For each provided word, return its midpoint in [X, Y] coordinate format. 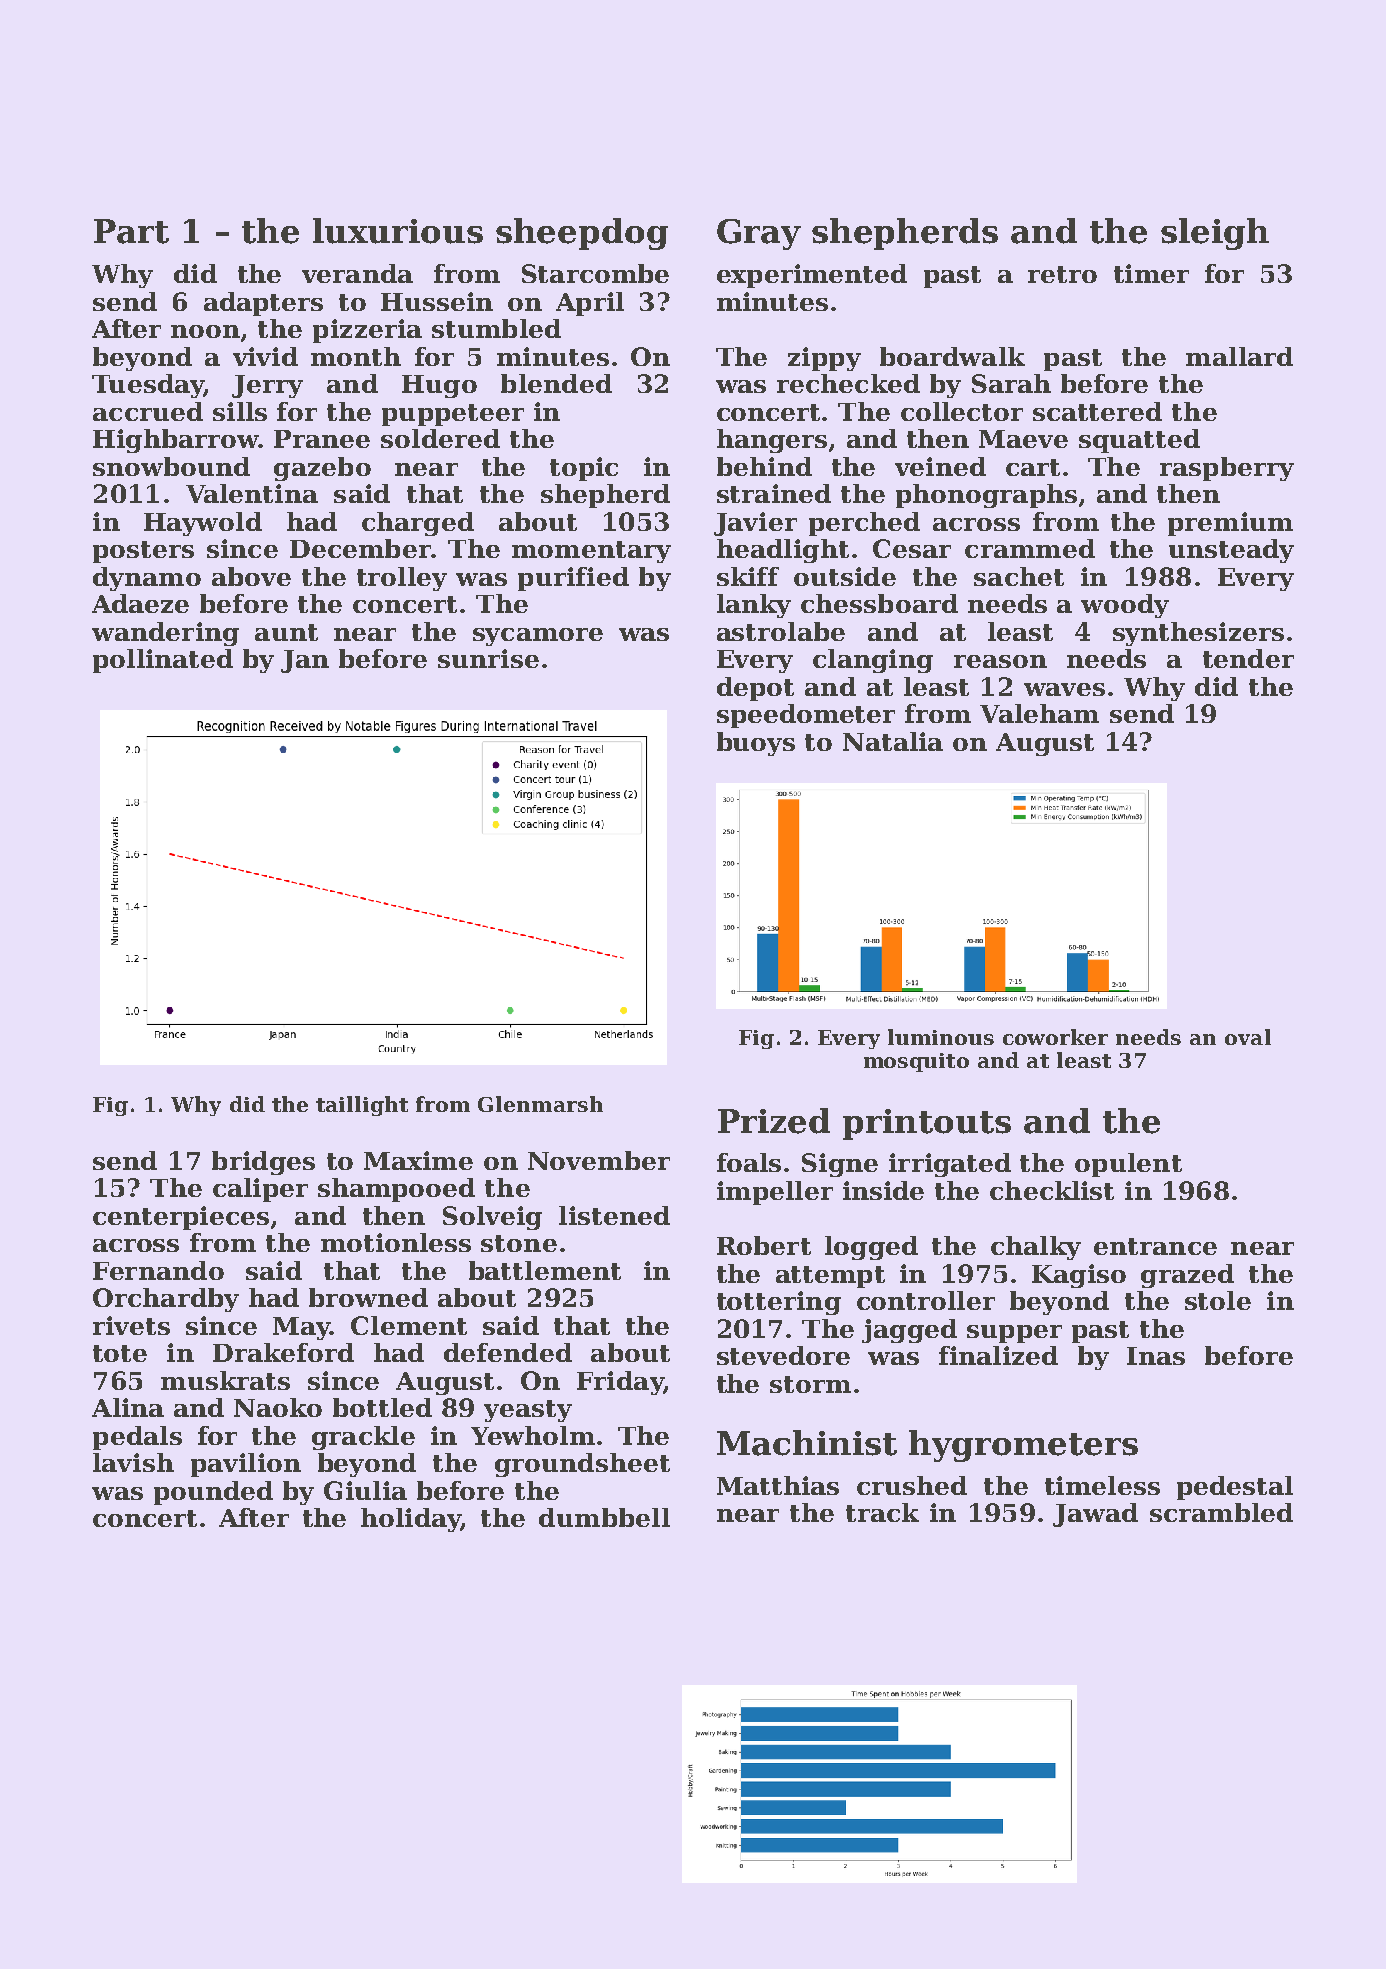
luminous [941, 1037]
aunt [286, 632]
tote [120, 1353]
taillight [362, 1106]
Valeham [1039, 713]
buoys [756, 744]
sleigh [1215, 234]
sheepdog [582, 234]
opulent [1128, 1165]
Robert [764, 1245]
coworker [1055, 1037]
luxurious [398, 231]
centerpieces [181, 1218]
